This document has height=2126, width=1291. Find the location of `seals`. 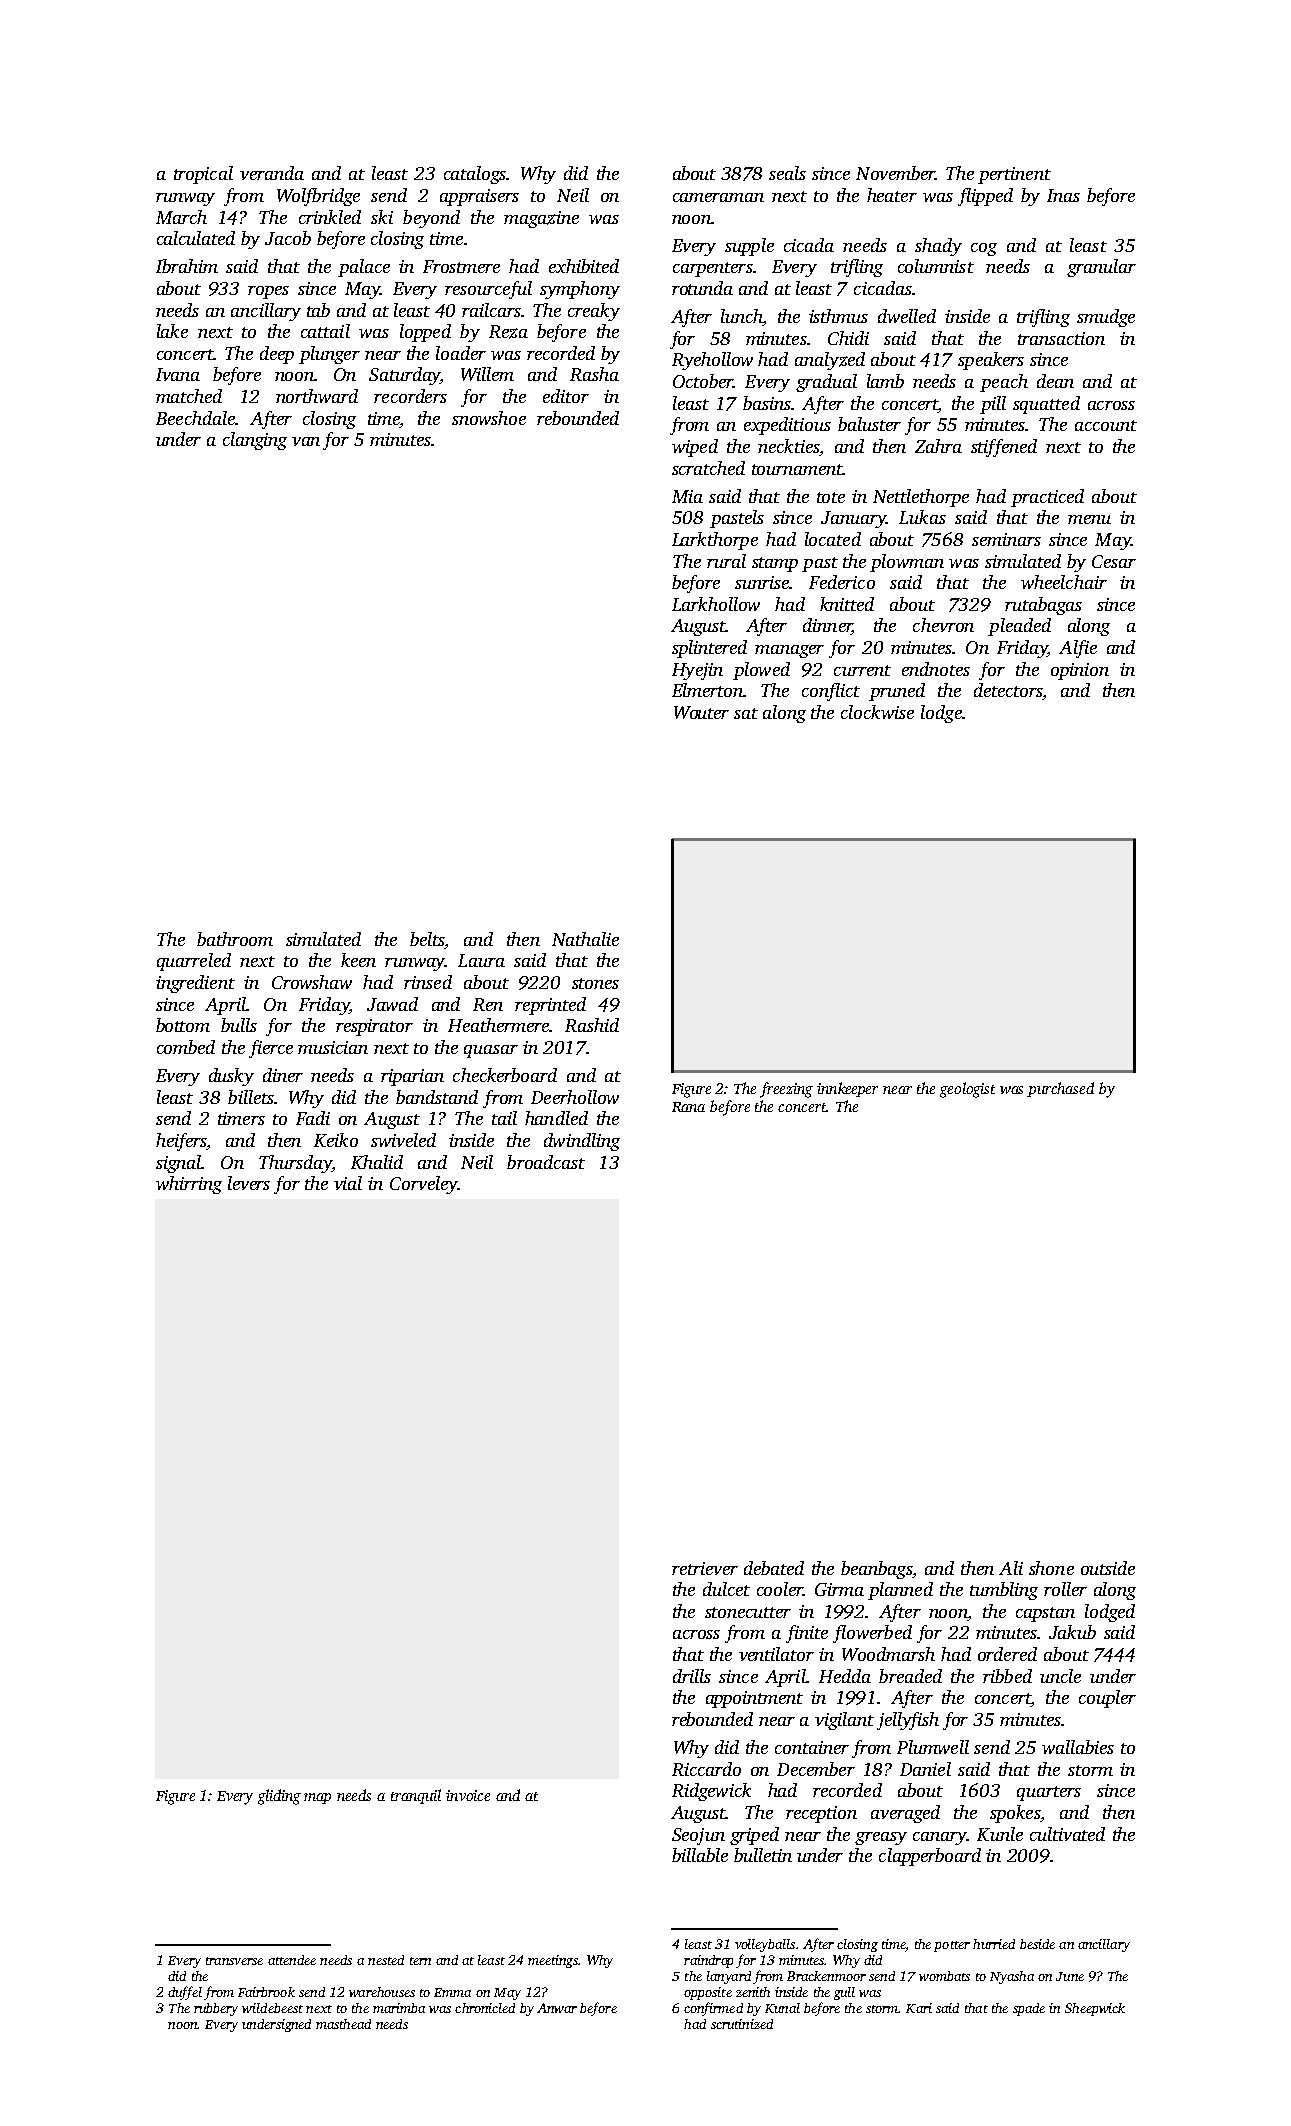

seals is located at coordinates (787, 173).
